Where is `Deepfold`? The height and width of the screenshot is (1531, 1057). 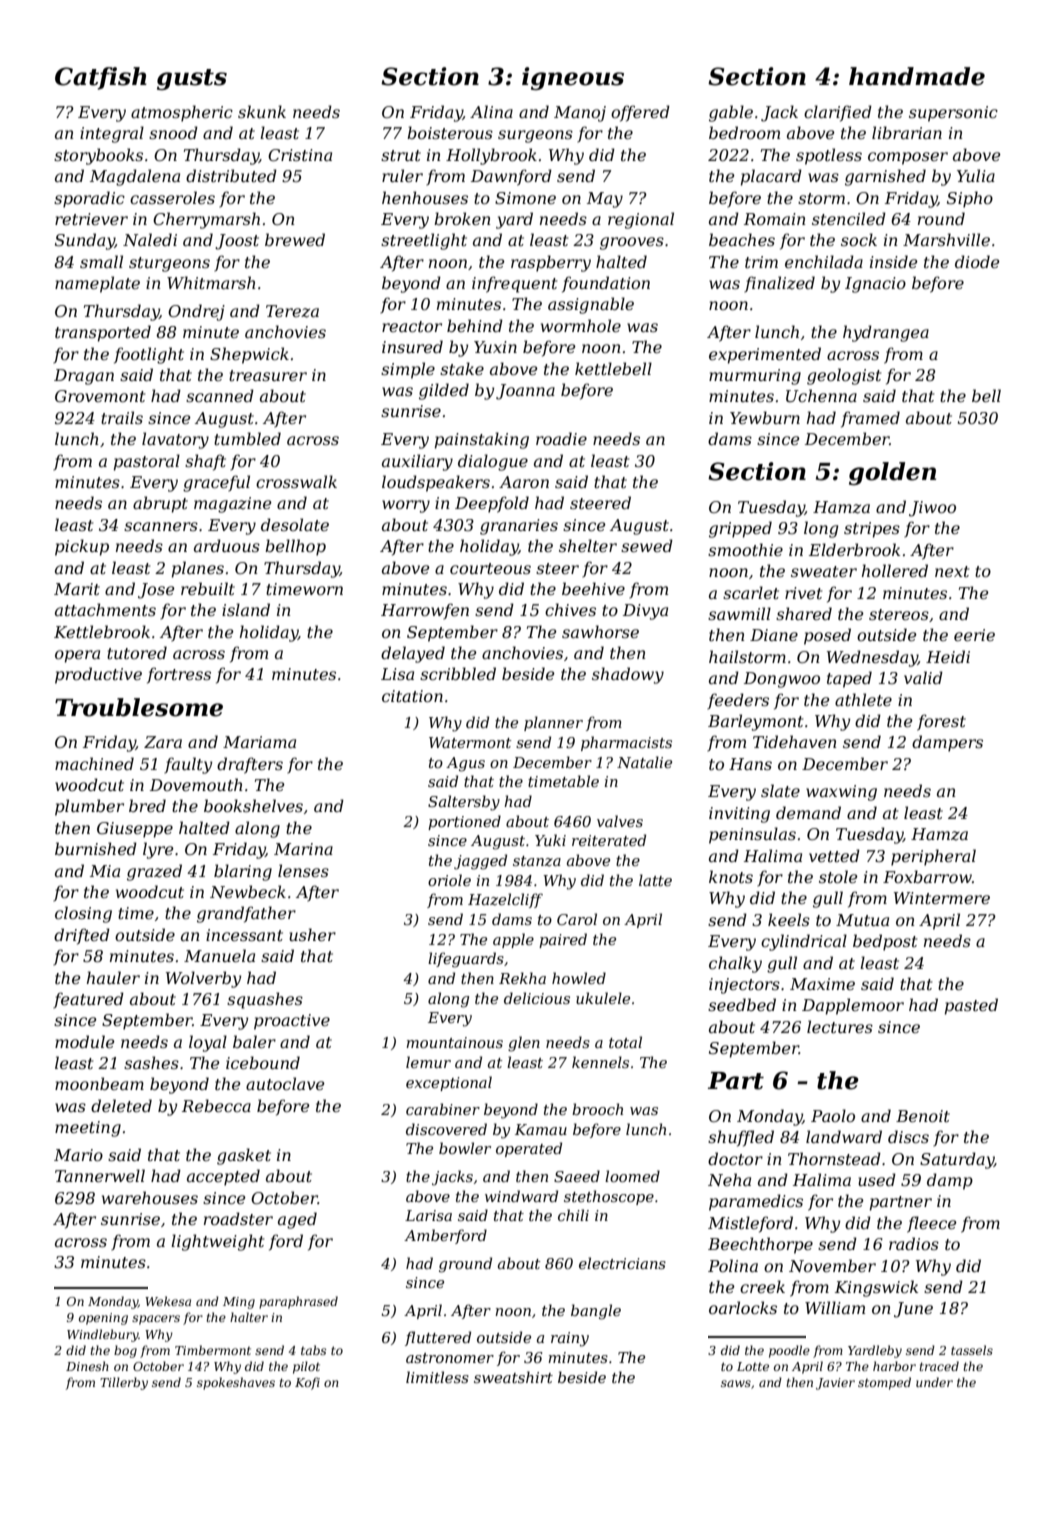 Deepfold is located at coordinates (492, 504).
